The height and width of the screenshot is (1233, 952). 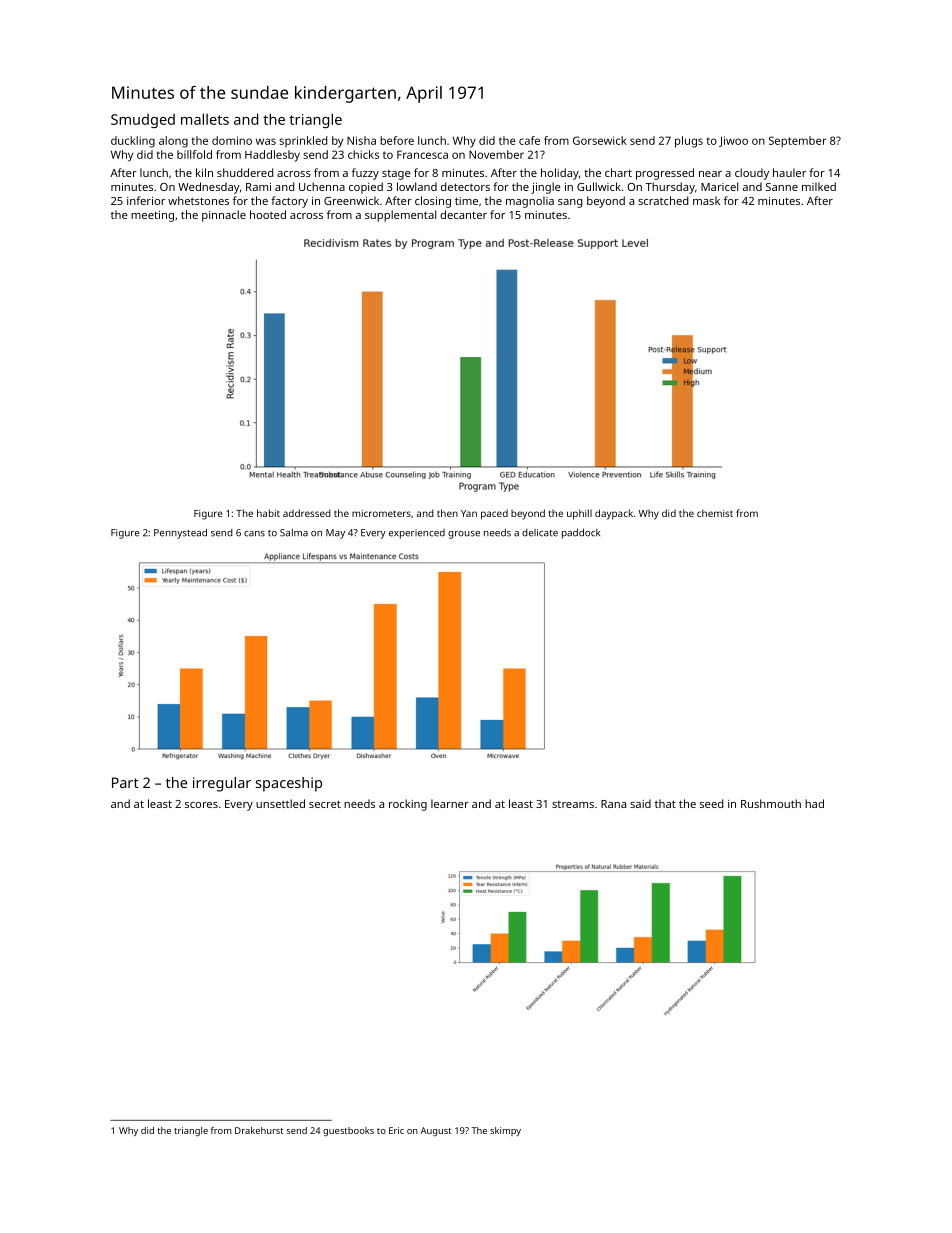 What do you see at coordinates (581, 533) in the screenshot?
I see `paddock` at bounding box center [581, 533].
